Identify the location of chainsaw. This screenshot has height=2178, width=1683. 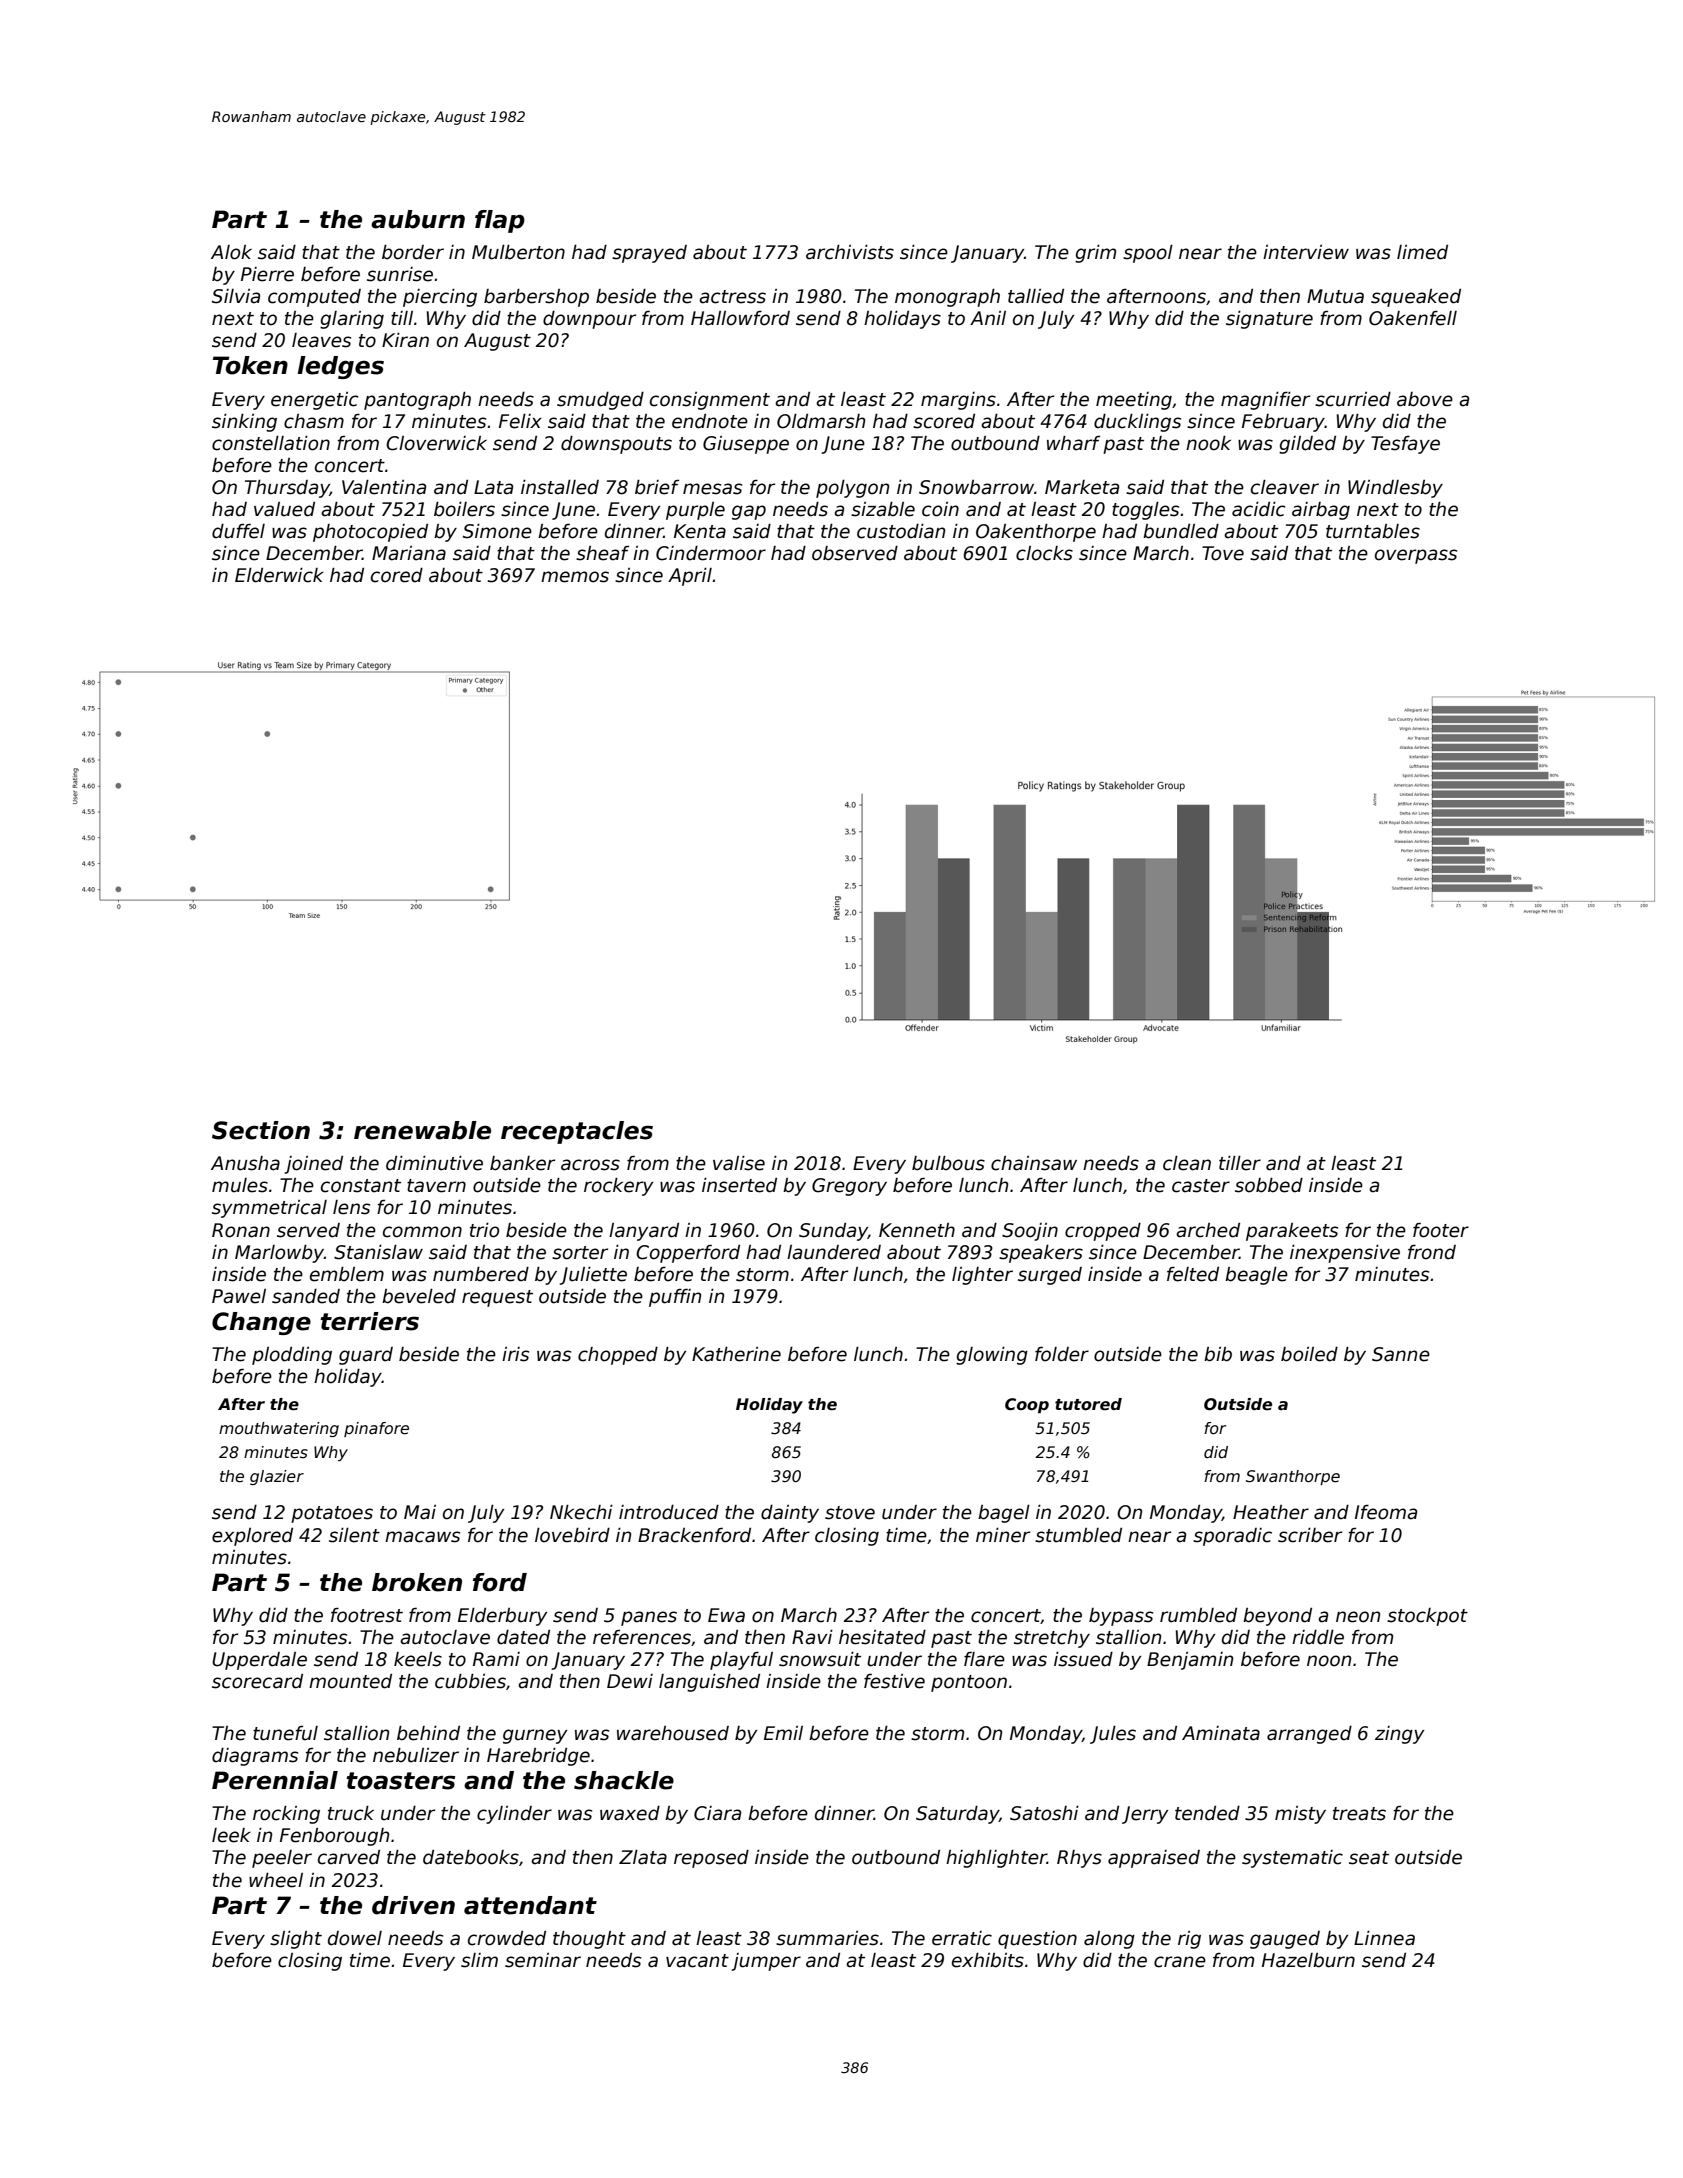
(1034, 1163).
